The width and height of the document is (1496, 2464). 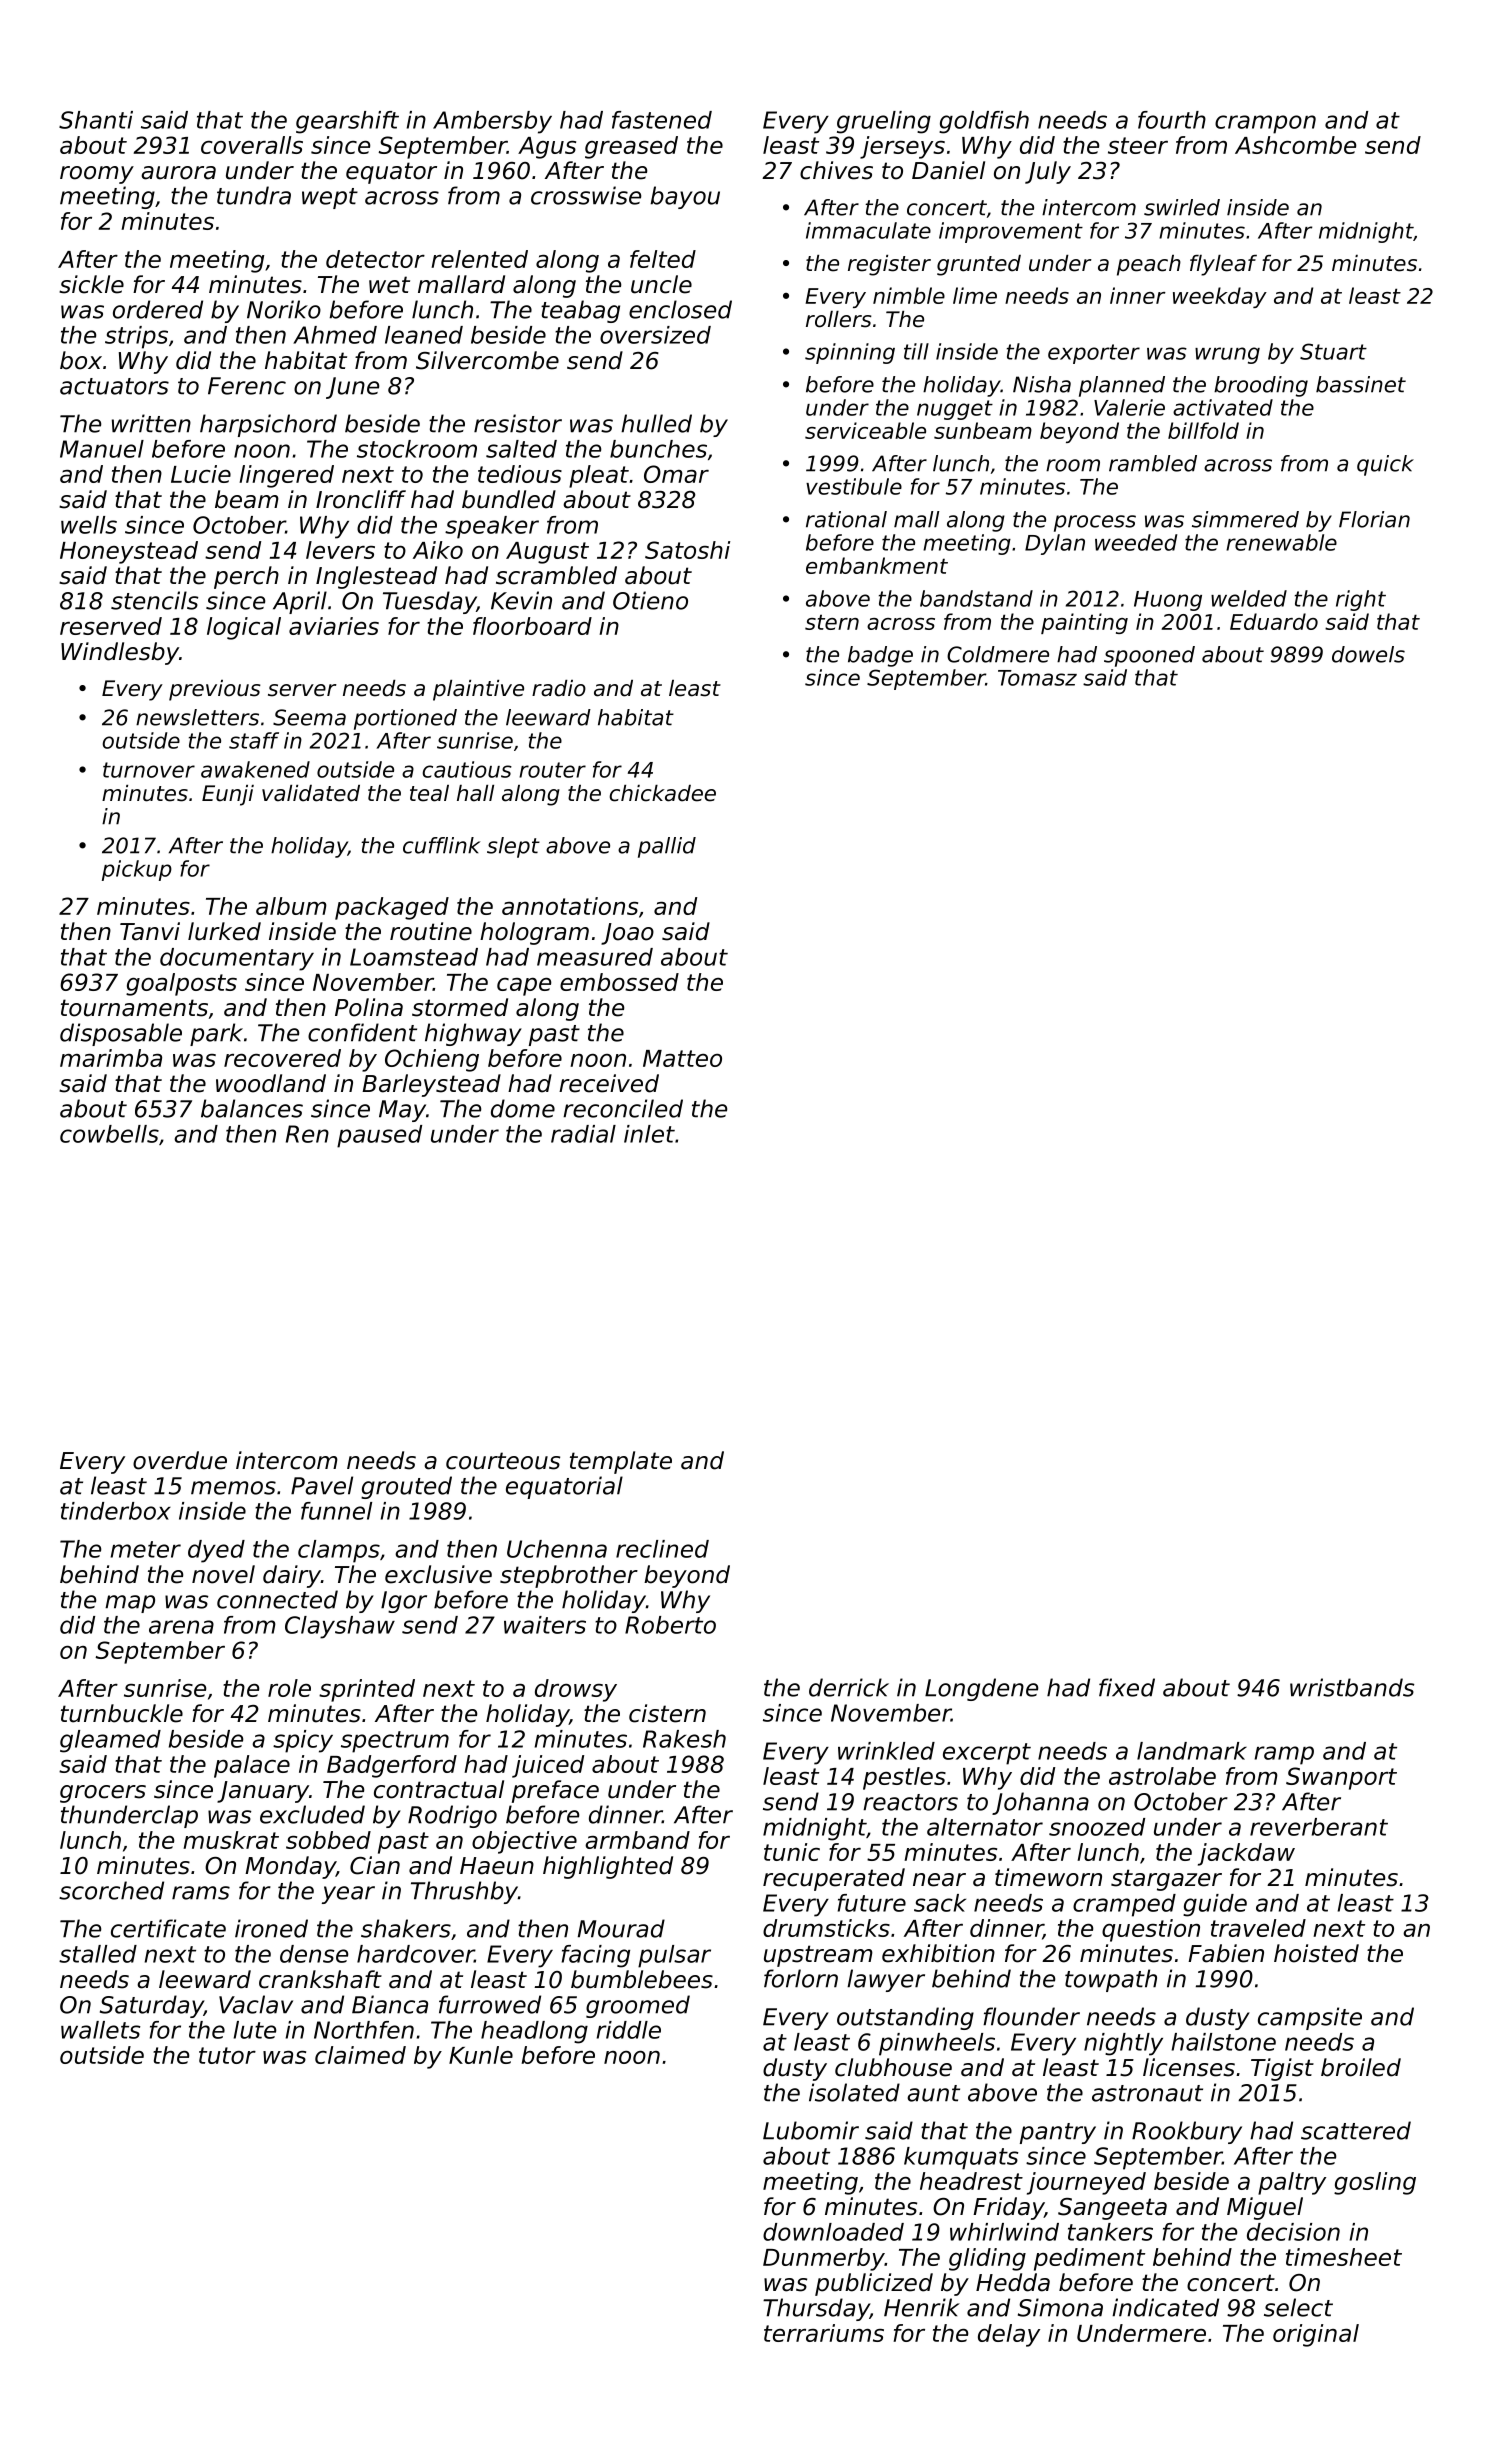 What do you see at coordinates (252, 1108) in the document?
I see `balances` at bounding box center [252, 1108].
